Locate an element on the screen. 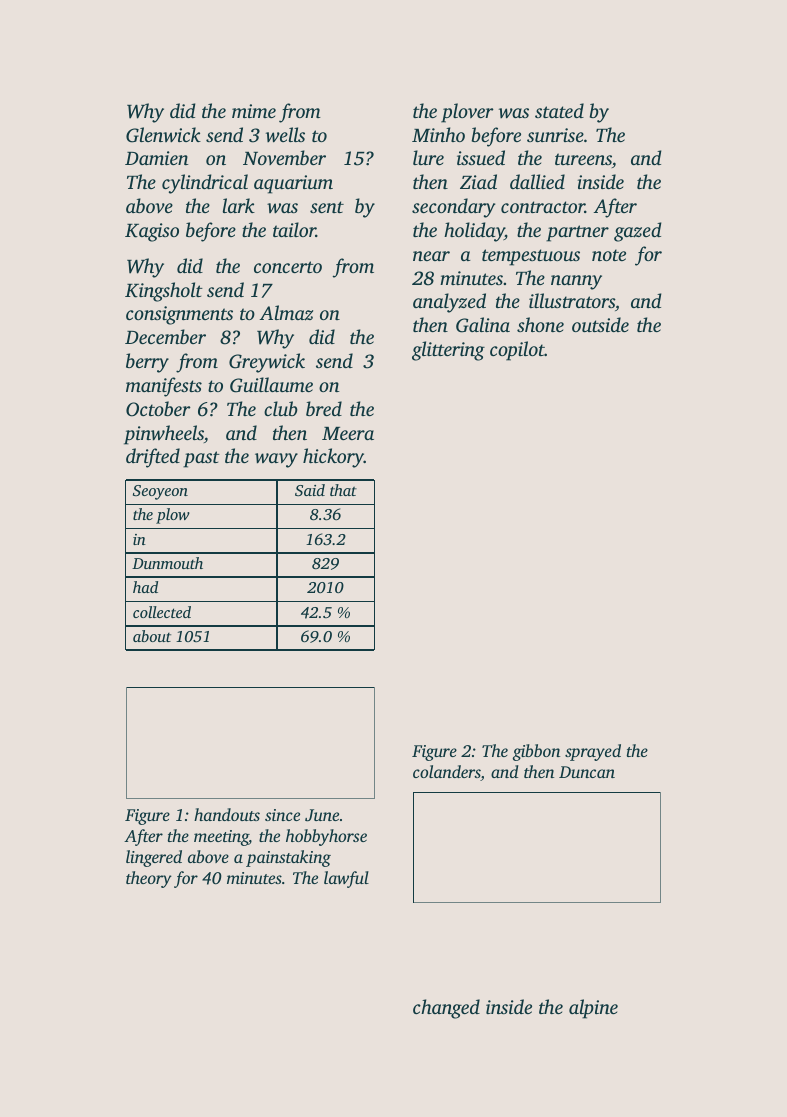  drifted is located at coordinates (153, 458).
